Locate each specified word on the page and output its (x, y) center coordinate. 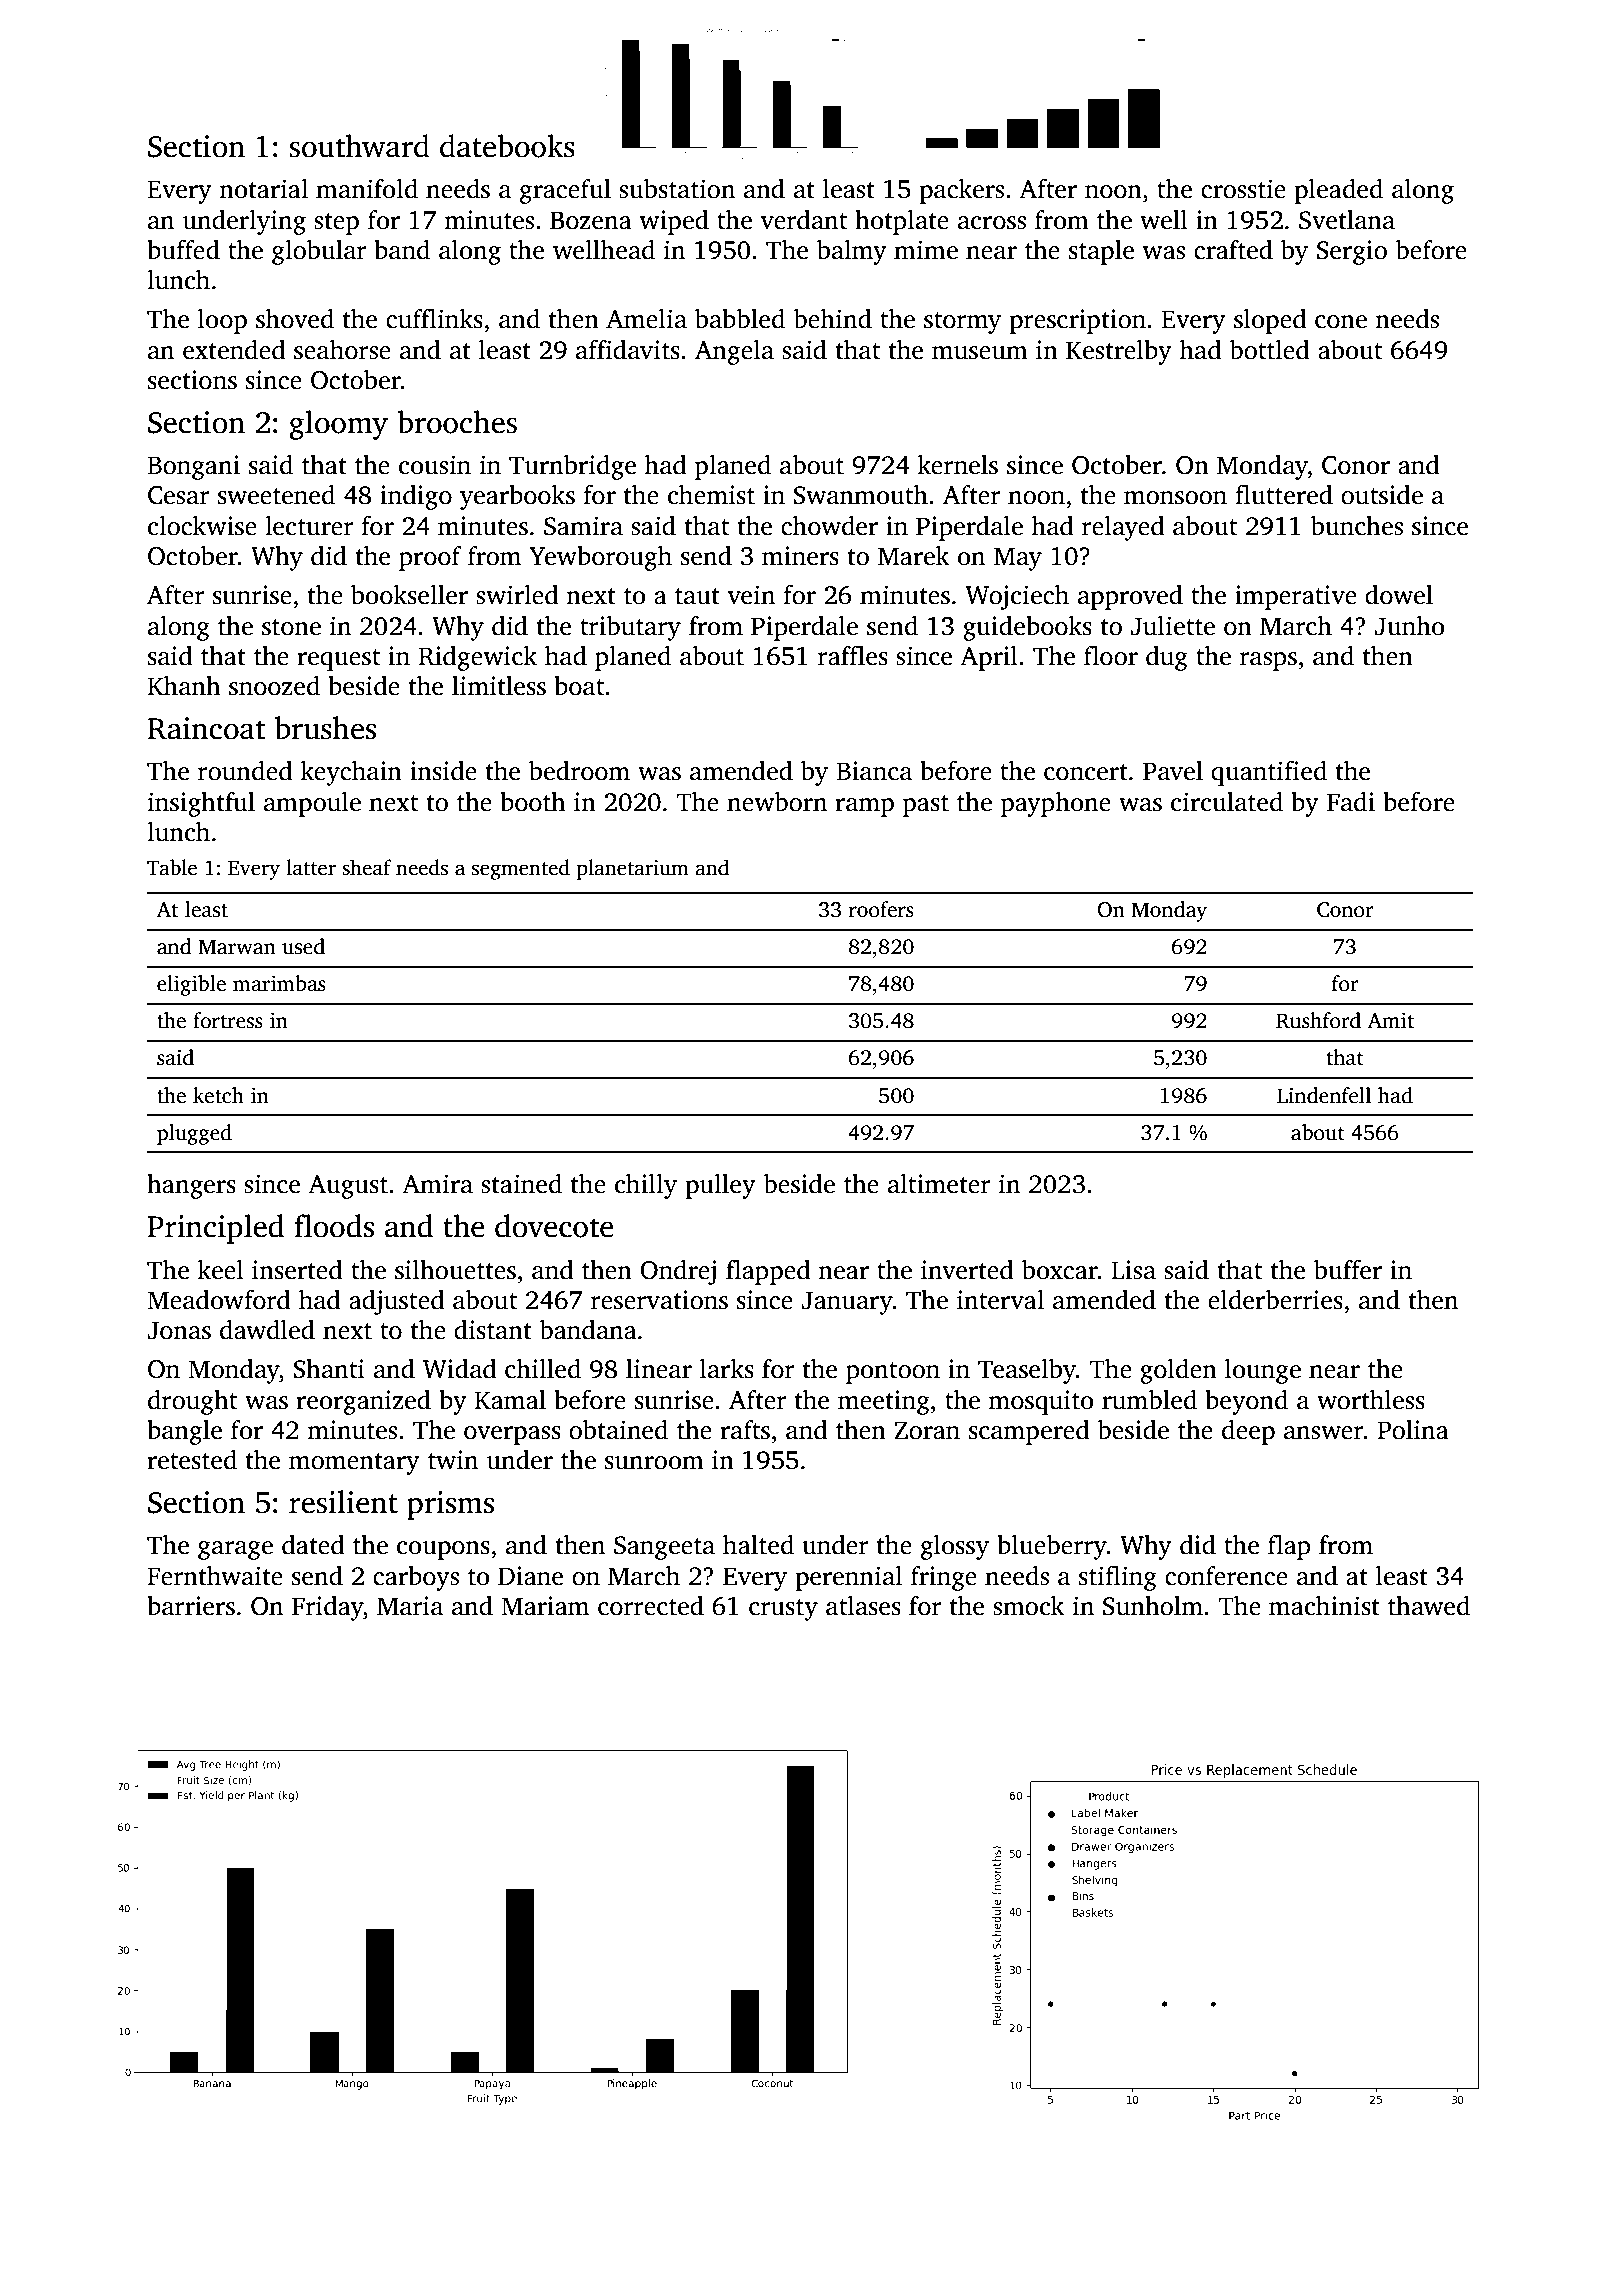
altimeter (939, 1184)
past (926, 806)
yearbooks (517, 497)
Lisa (1133, 1270)
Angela (734, 352)
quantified (1269, 773)
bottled (1270, 350)
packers (961, 191)
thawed (1429, 1606)
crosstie (1243, 189)
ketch (218, 1095)
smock (1029, 1606)
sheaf (366, 867)
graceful (565, 191)
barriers (191, 1606)
